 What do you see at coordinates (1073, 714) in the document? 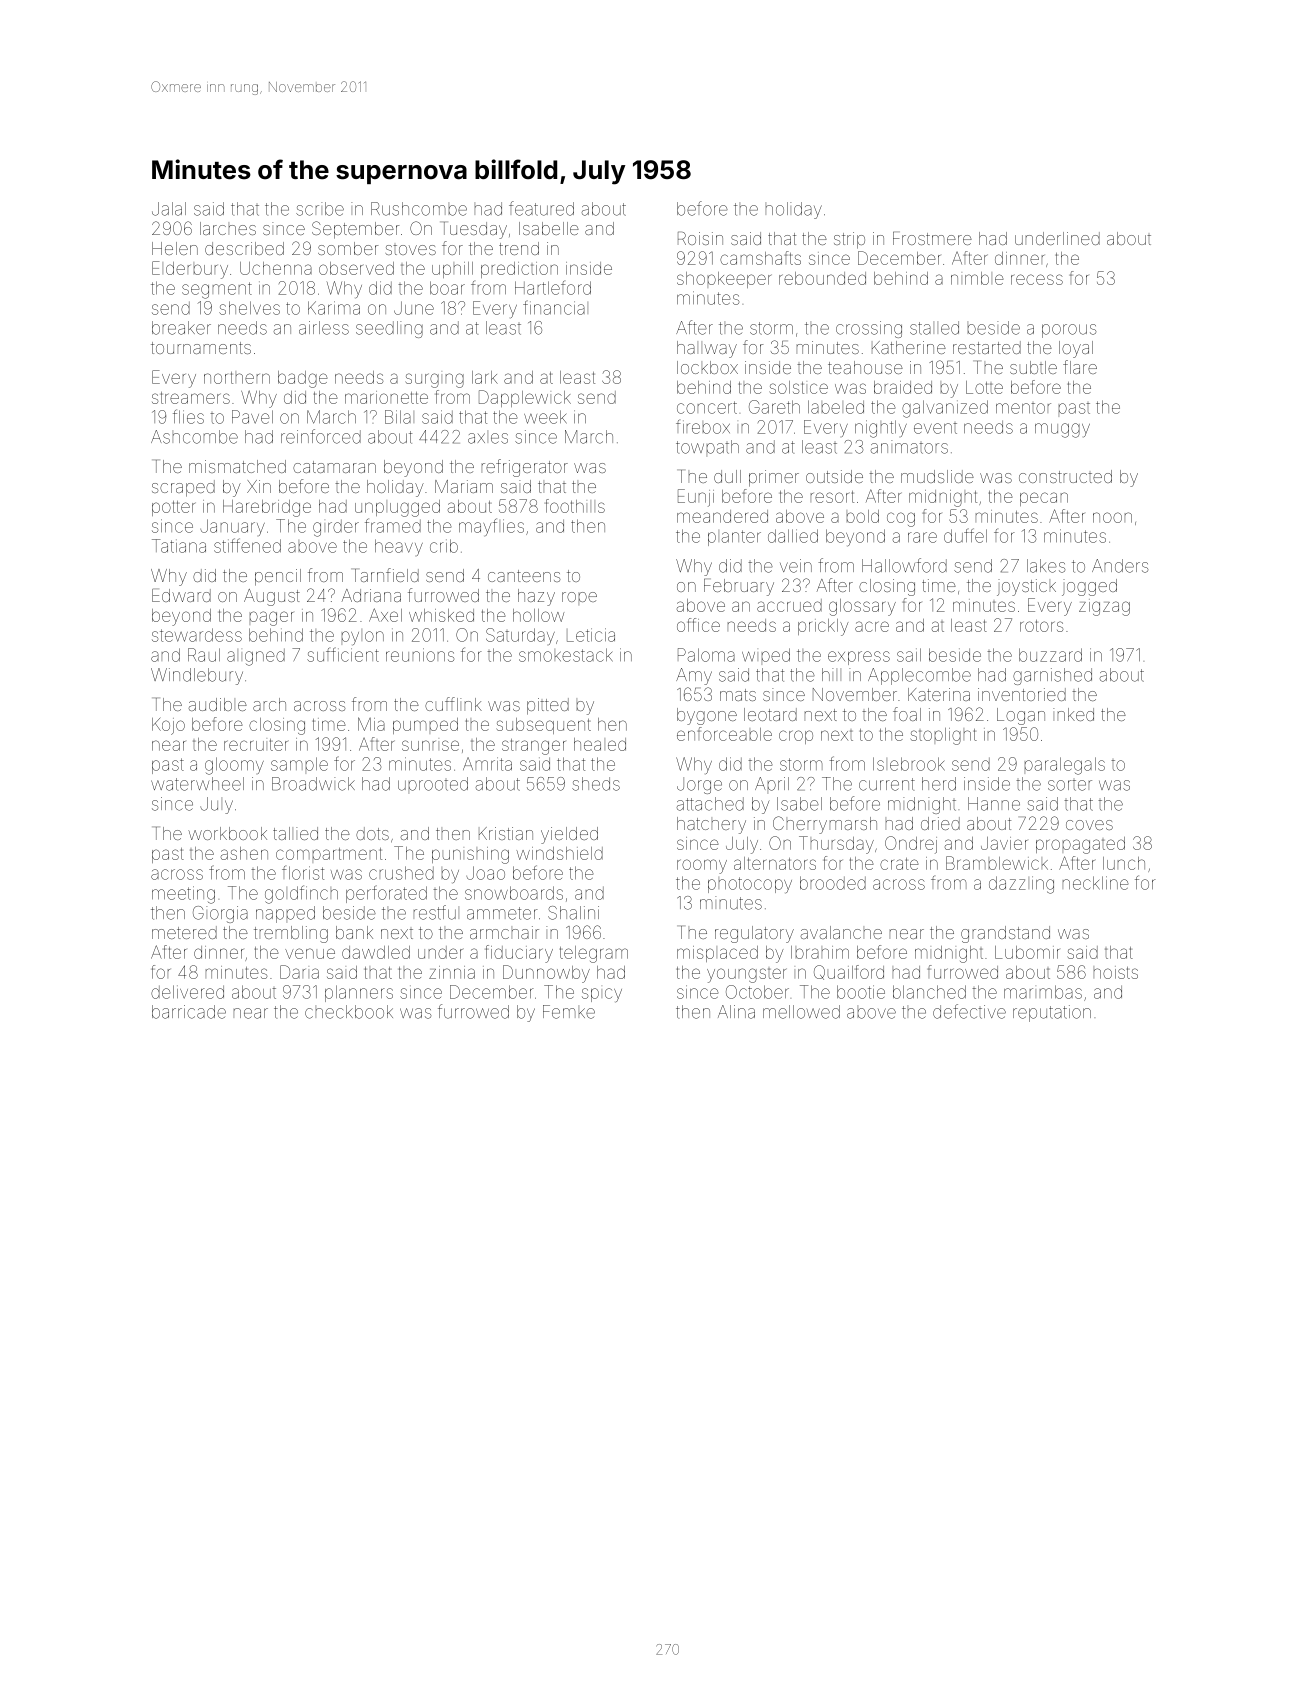
I see `inked` at bounding box center [1073, 714].
